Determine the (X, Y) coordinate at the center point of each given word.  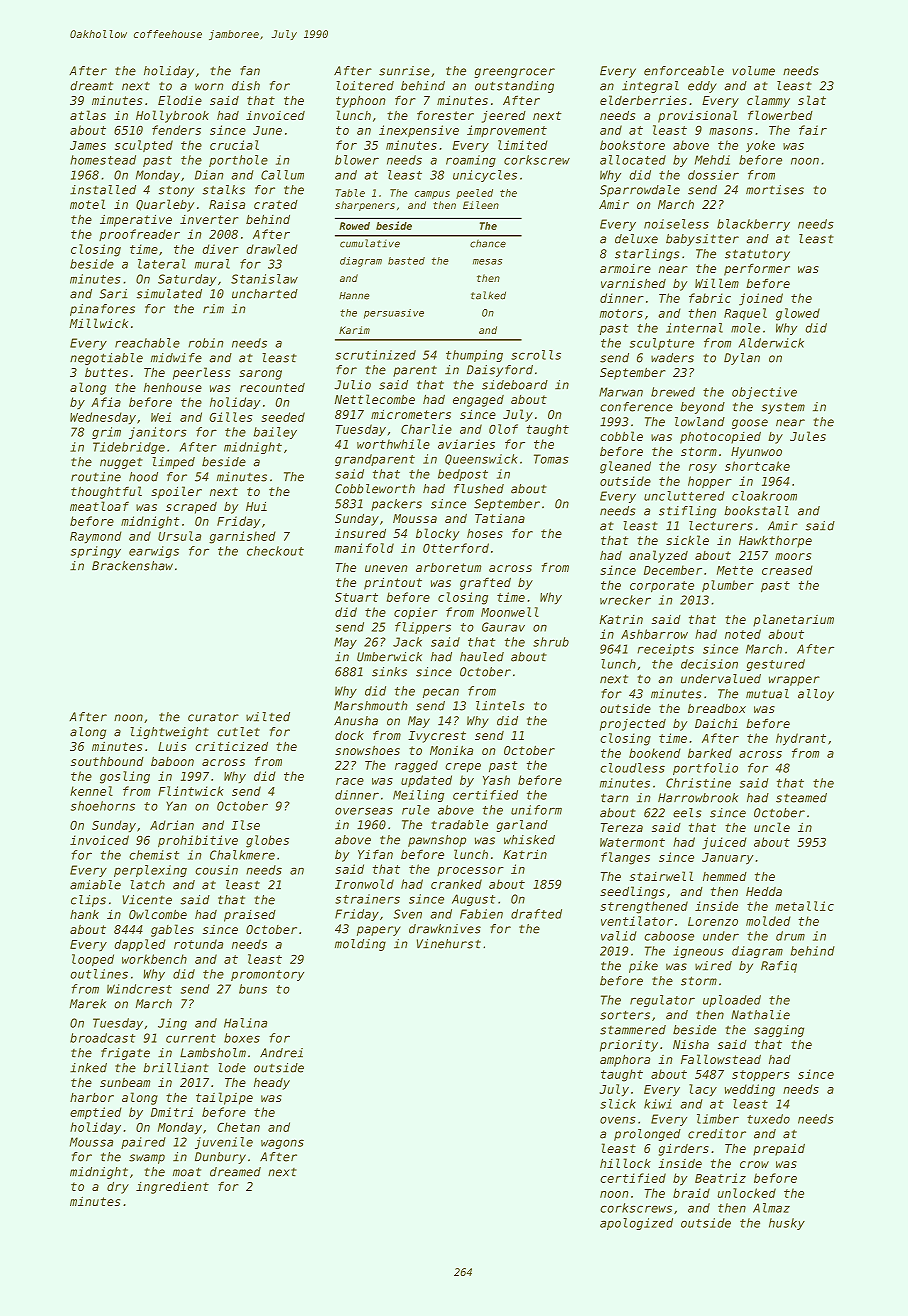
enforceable (684, 71)
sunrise (404, 71)
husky (787, 1224)
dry (118, 1188)
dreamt (92, 86)
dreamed (235, 1172)
